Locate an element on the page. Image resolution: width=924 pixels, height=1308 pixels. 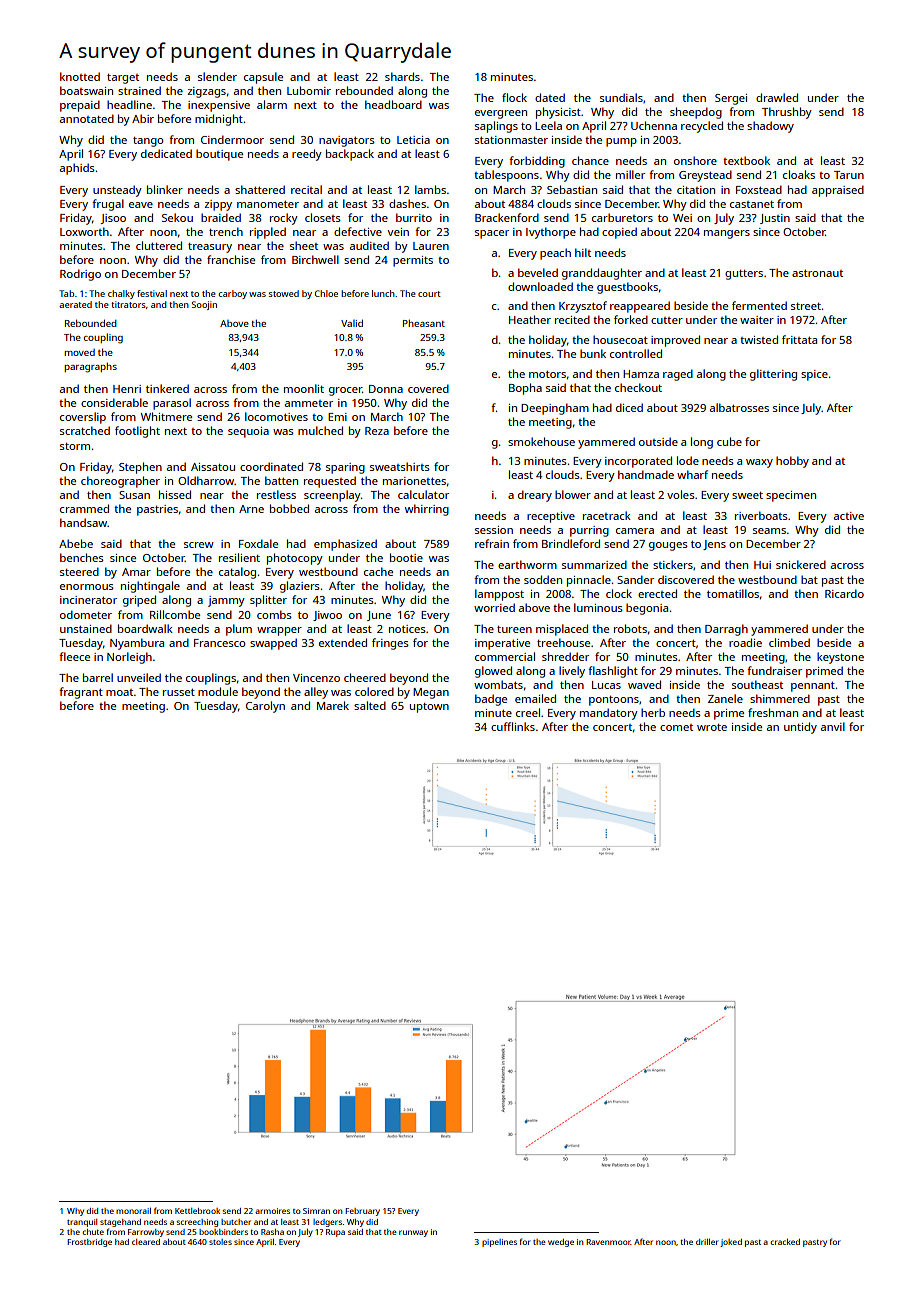
shards is located at coordinates (402, 76).
